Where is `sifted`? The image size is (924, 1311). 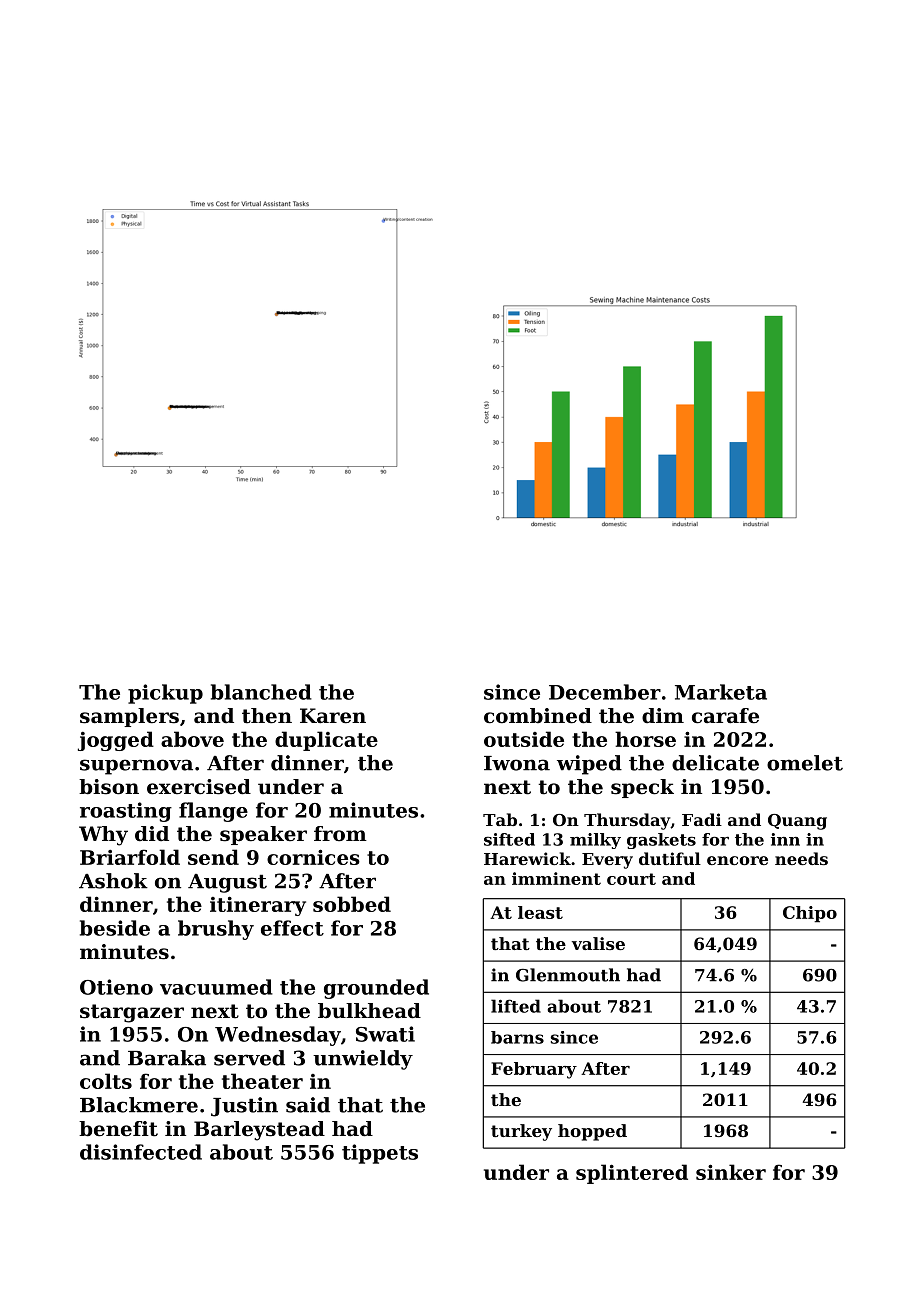 sifted is located at coordinates (509, 839).
